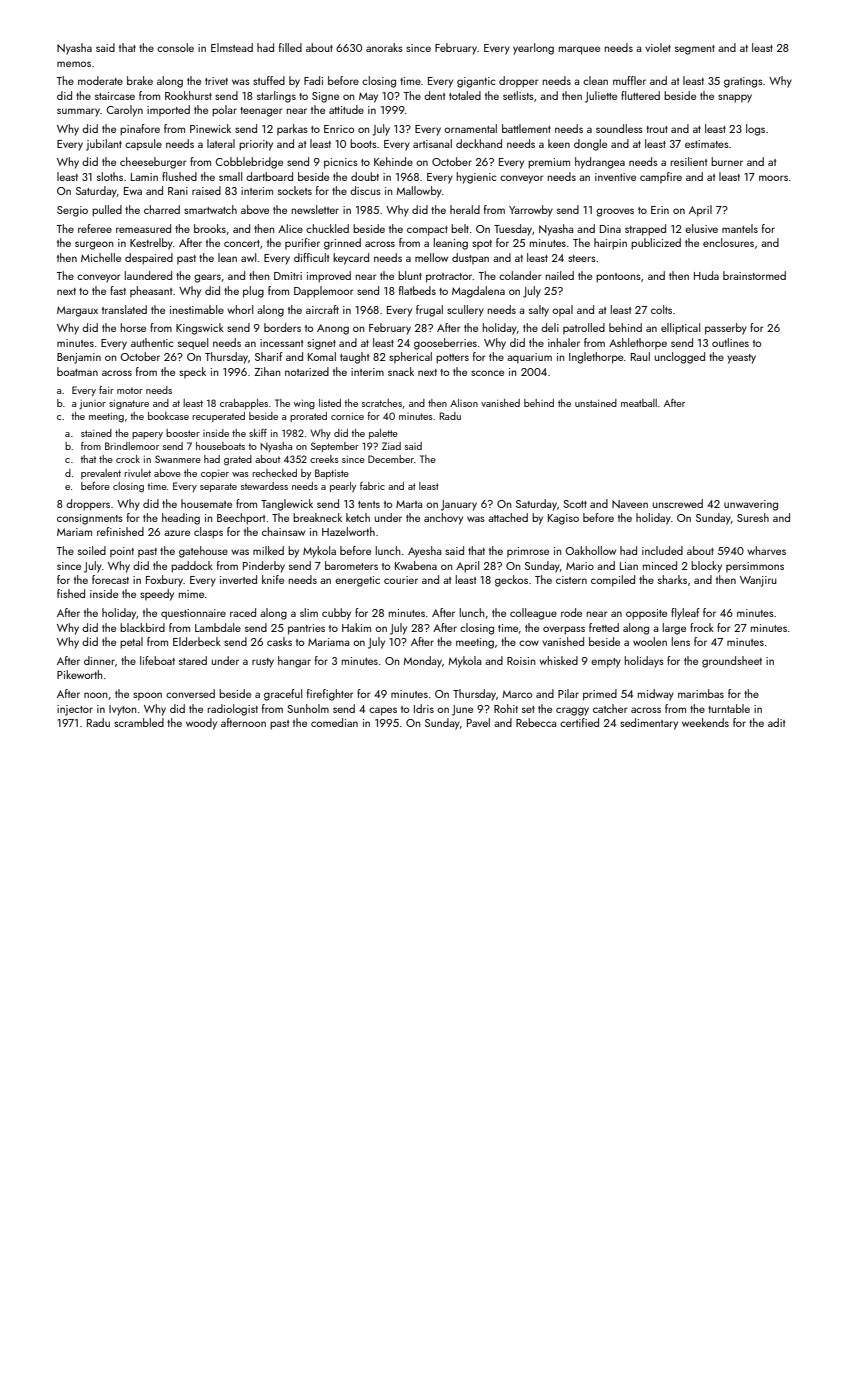  Describe the element at coordinates (193, 614) in the screenshot. I see `questionnaire` at that location.
